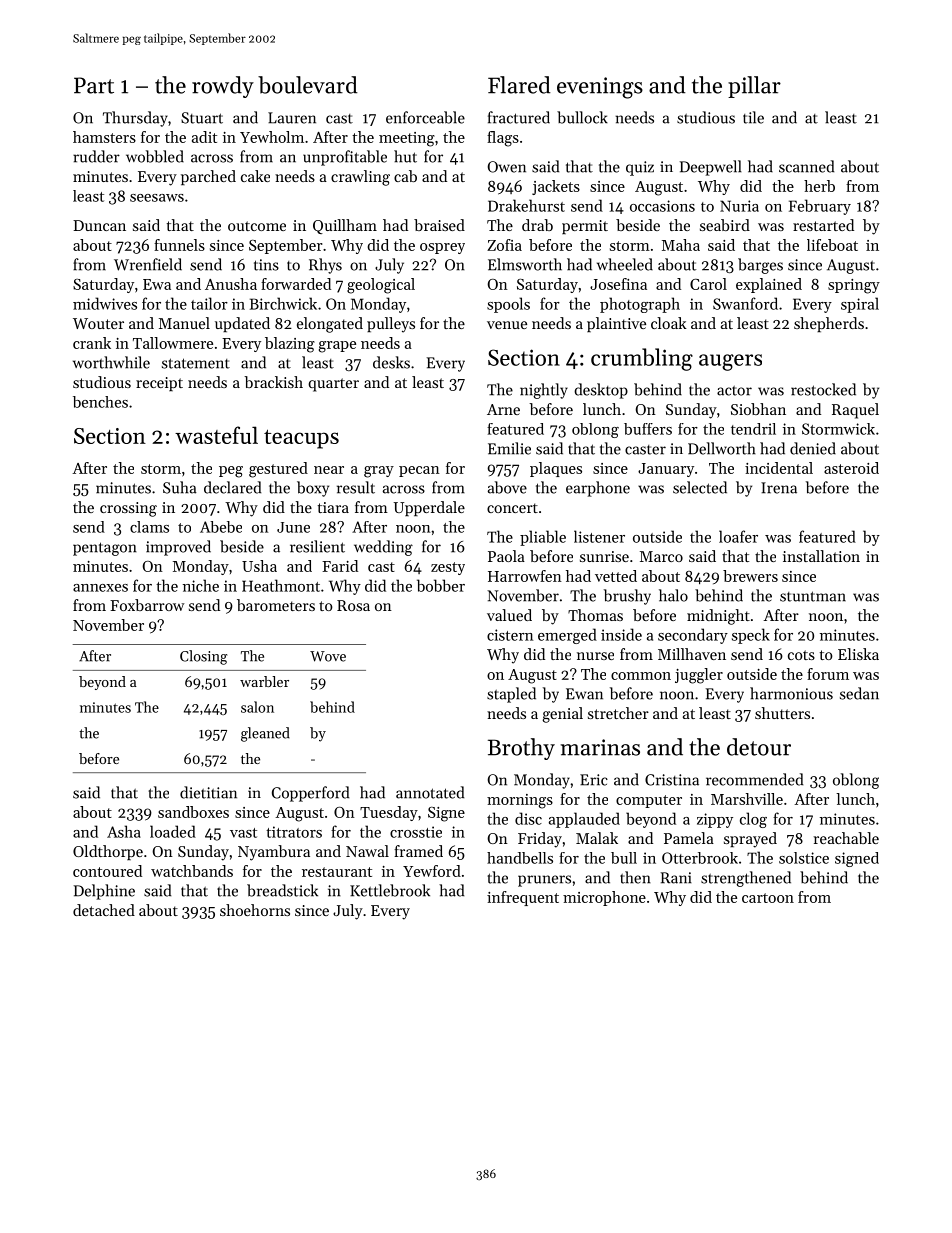 The height and width of the screenshot is (1233, 952). Describe the element at coordinates (308, 85) in the screenshot. I see `boulevard` at that location.
